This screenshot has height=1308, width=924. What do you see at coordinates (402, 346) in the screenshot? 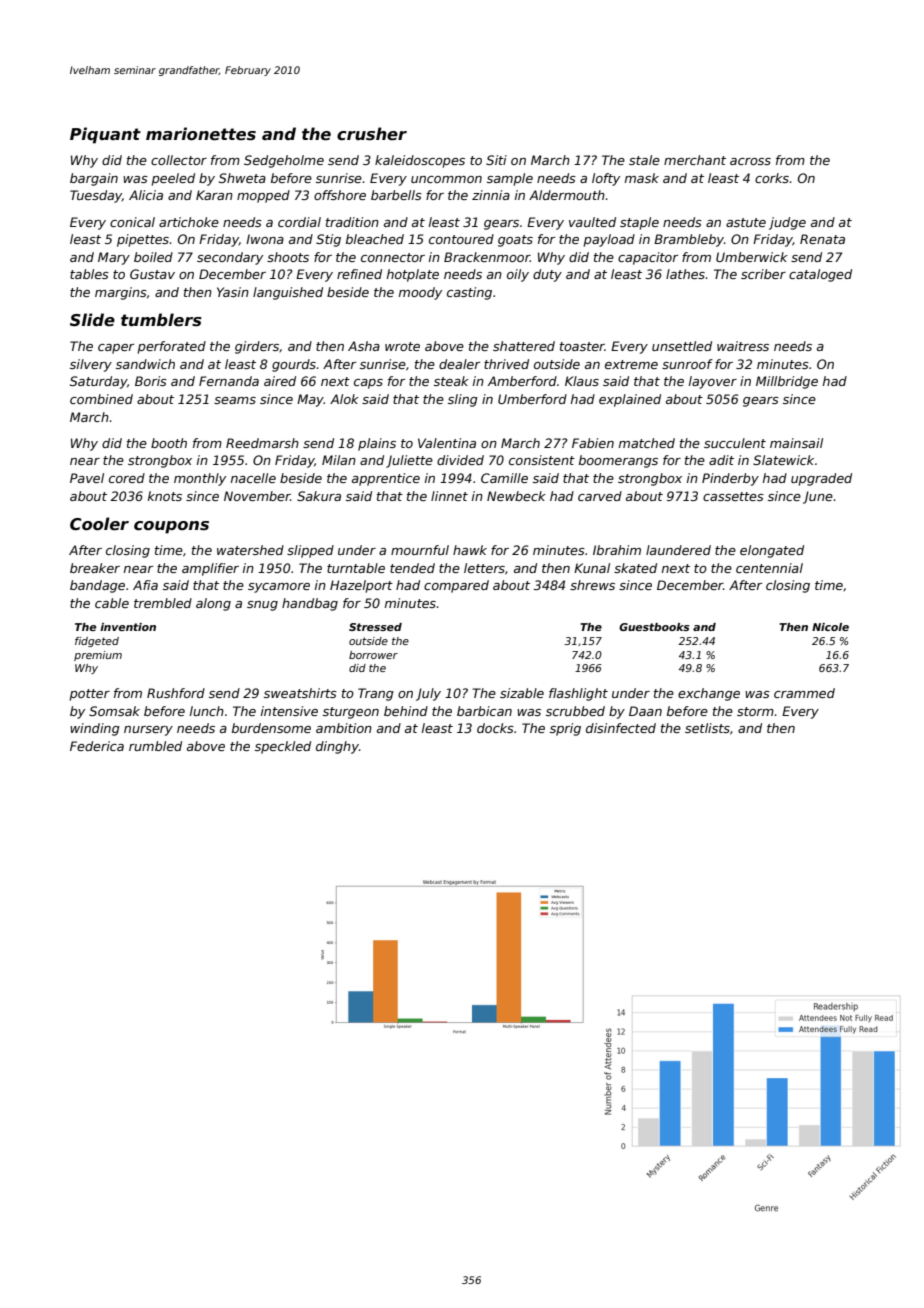
I see `wrote` at bounding box center [402, 346].
